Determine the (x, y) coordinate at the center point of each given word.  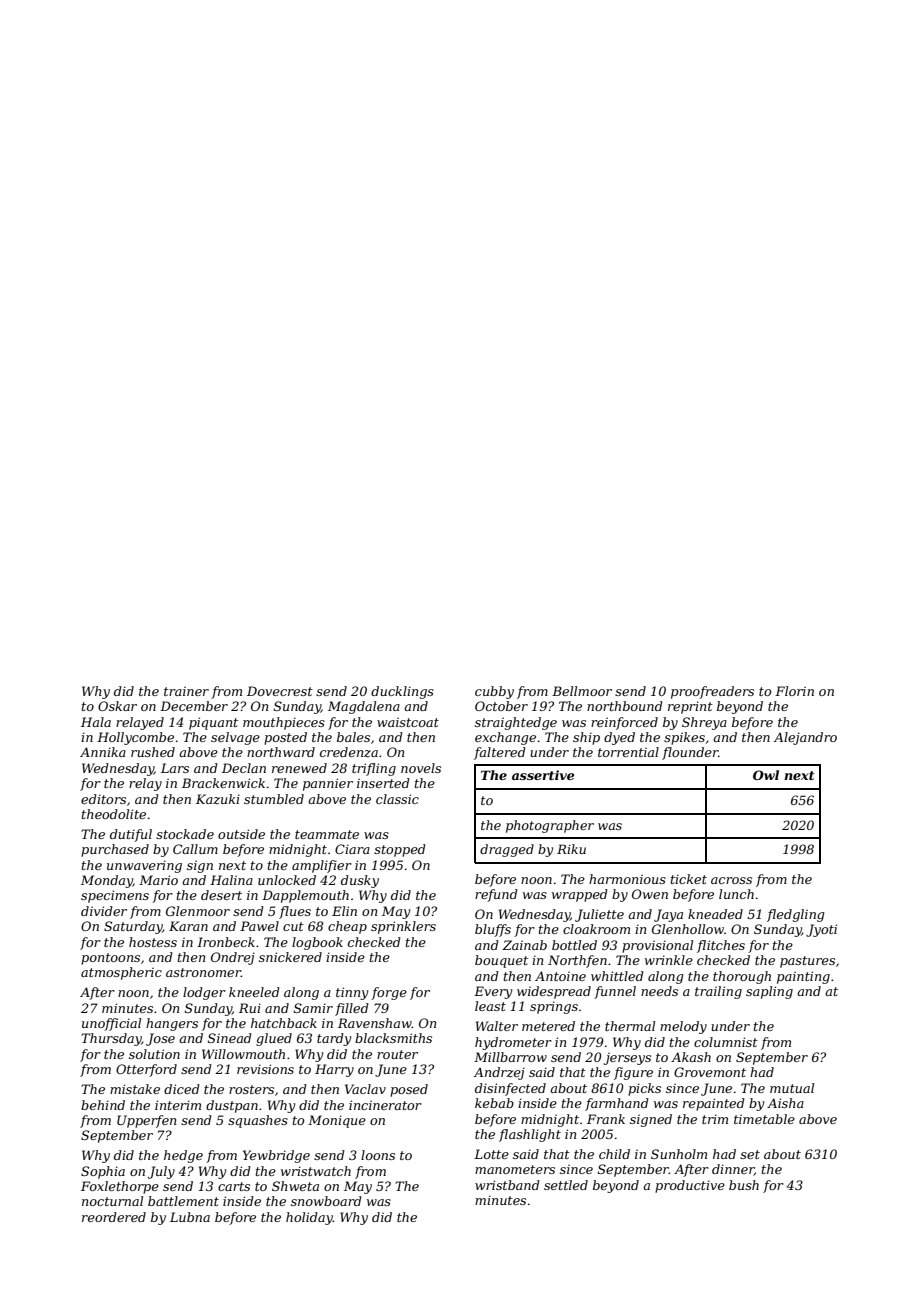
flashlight (530, 1135)
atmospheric (121, 973)
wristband (507, 1185)
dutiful (131, 835)
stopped (400, 850)
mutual (792, 1088)
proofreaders (712, 692)
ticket (689, 879)
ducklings (402, 692)
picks (644, 1089)
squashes (258, 1121)
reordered (114, 1217)
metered (548, 1026)
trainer (186, 691)
